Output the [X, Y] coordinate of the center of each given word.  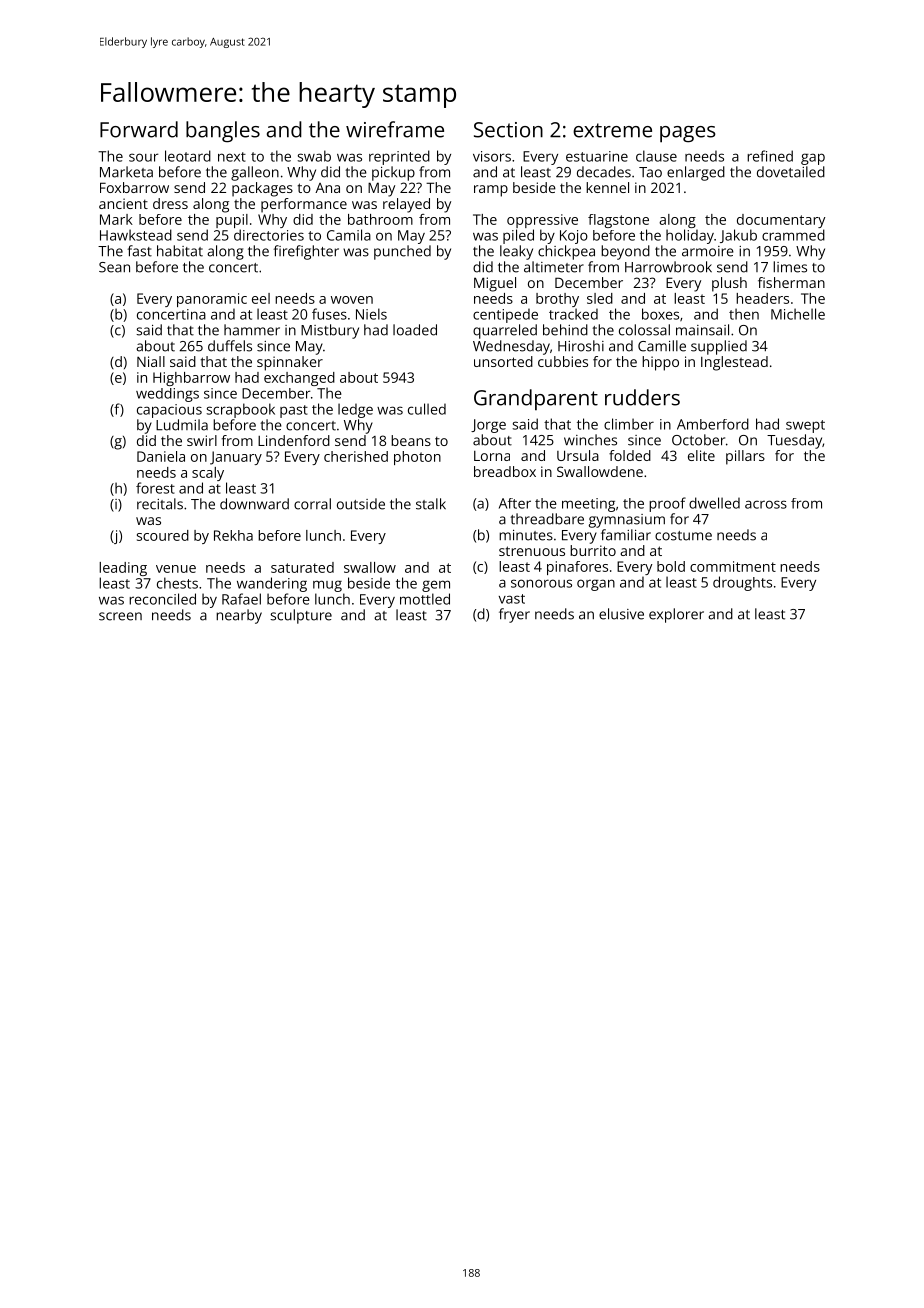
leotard [188, 156]
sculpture [301, 616]
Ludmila [182, 425]
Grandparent [536, 400]
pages [688, 134]
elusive [621, 614]
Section [508, 130]
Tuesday [794, 441]
